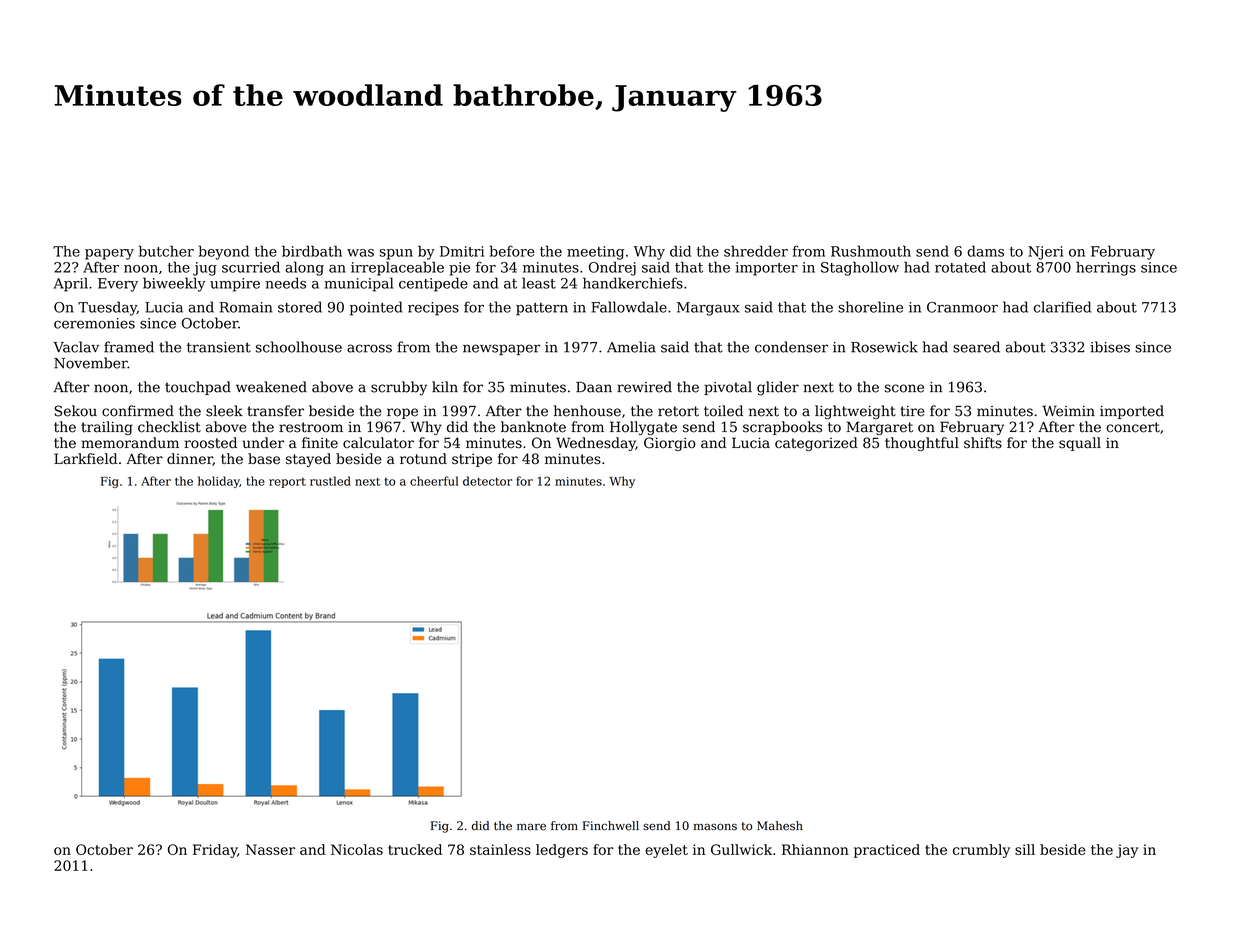 The width and height of the image is (1233, 952). What do you see at coordinates (487, 481) in the image?
I see `detector` at bounding box center [487, 481].
